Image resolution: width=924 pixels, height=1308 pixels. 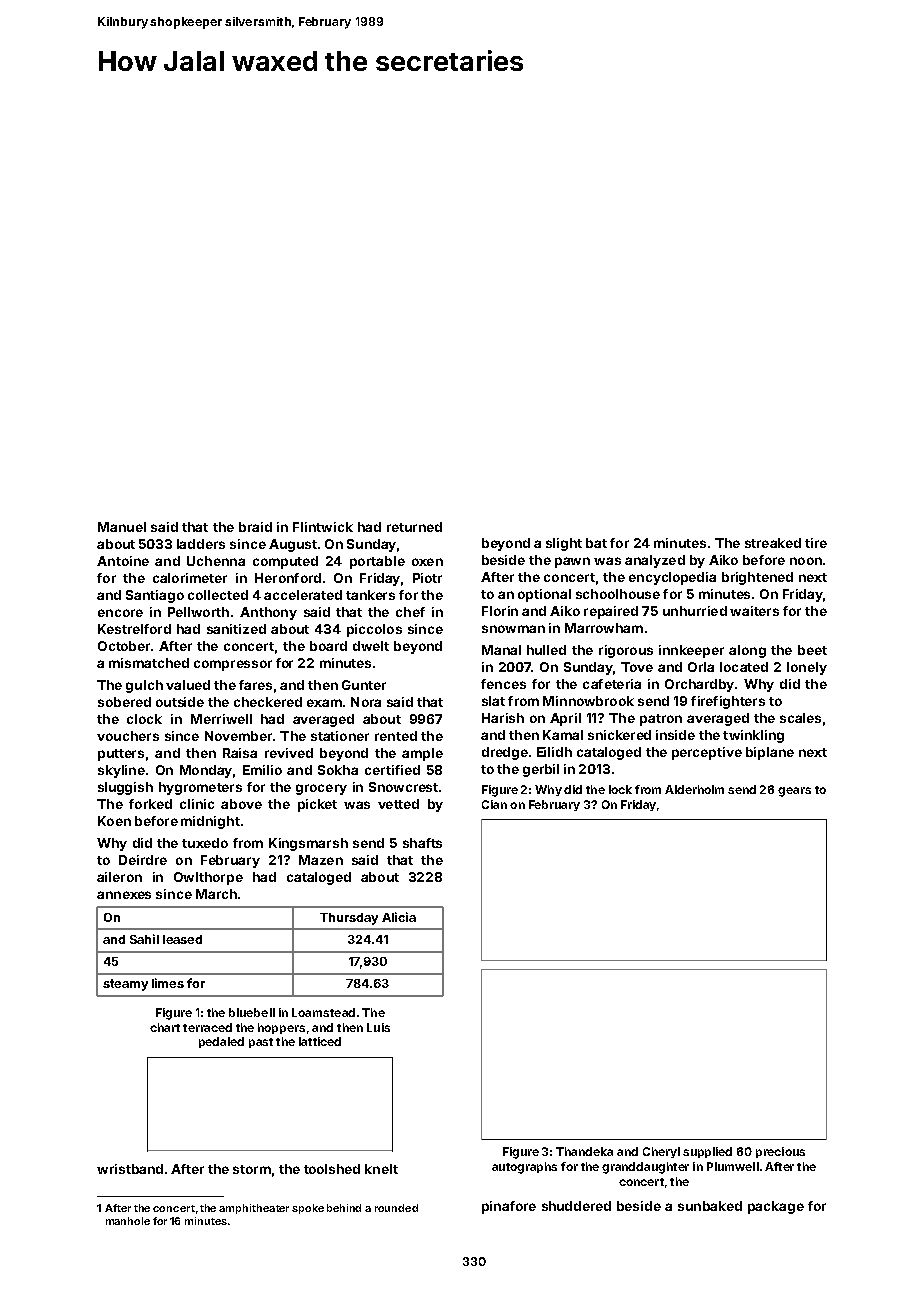 I want to click on biplane, so click(x=770, y=753).
